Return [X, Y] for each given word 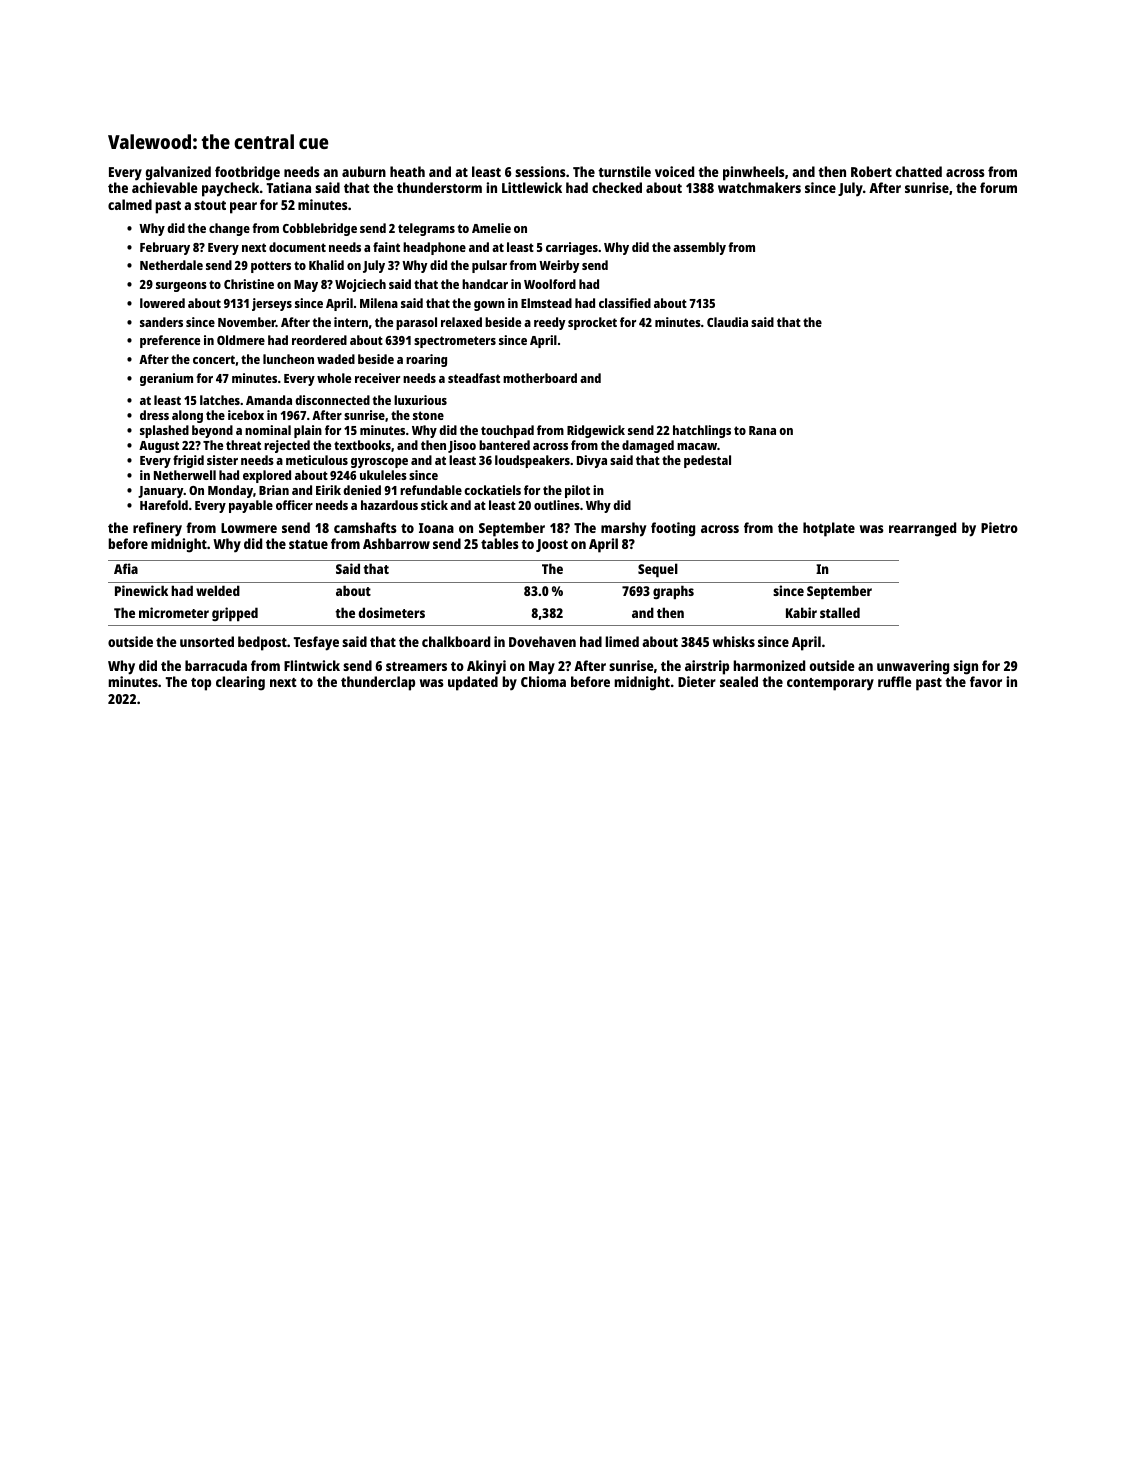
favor [986, 681]
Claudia [727, 322]
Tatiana [289, 187]
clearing [240, 683]
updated [473, 683]
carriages [572, 248]
